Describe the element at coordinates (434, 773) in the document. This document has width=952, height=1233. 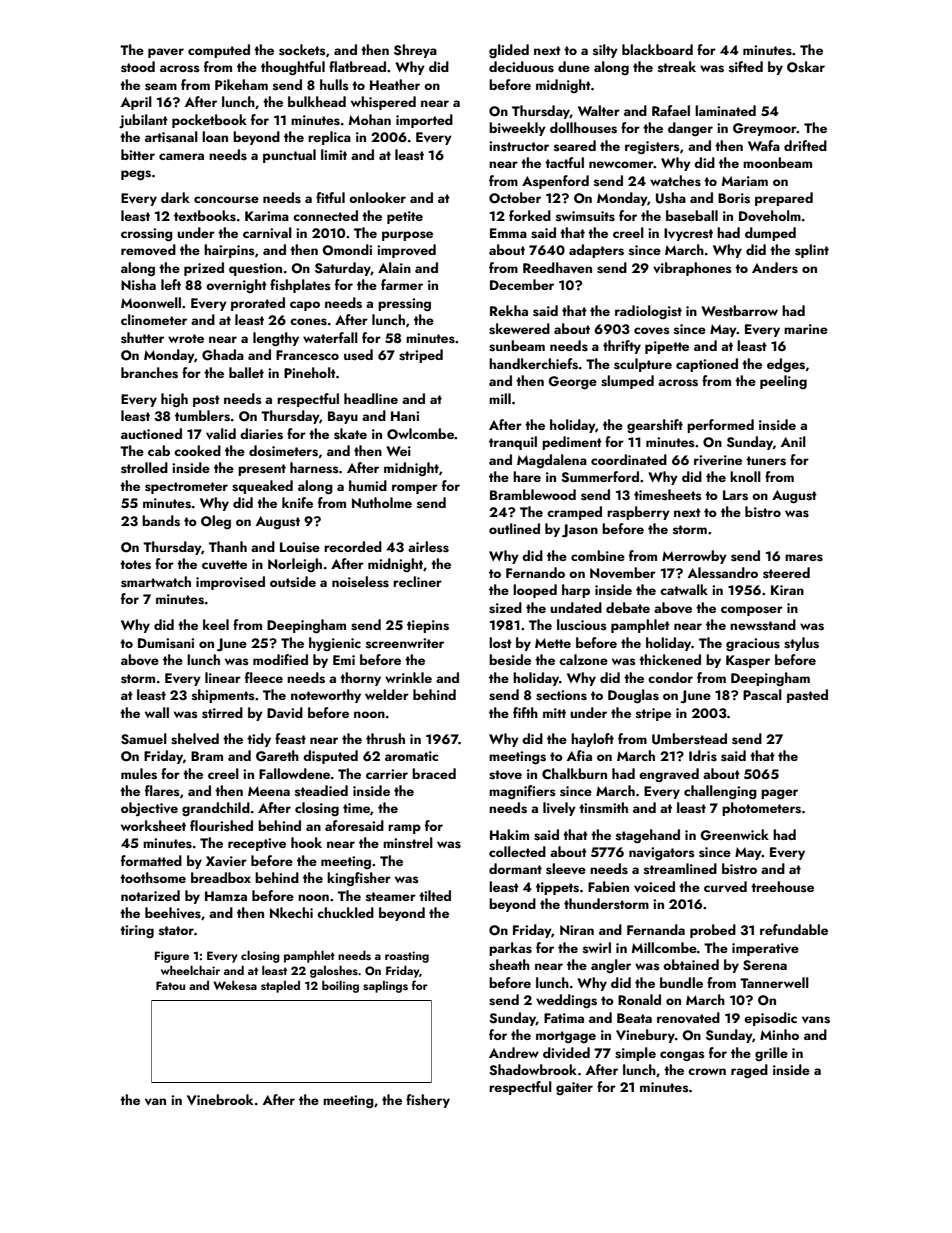
I see `braced` at that location.
